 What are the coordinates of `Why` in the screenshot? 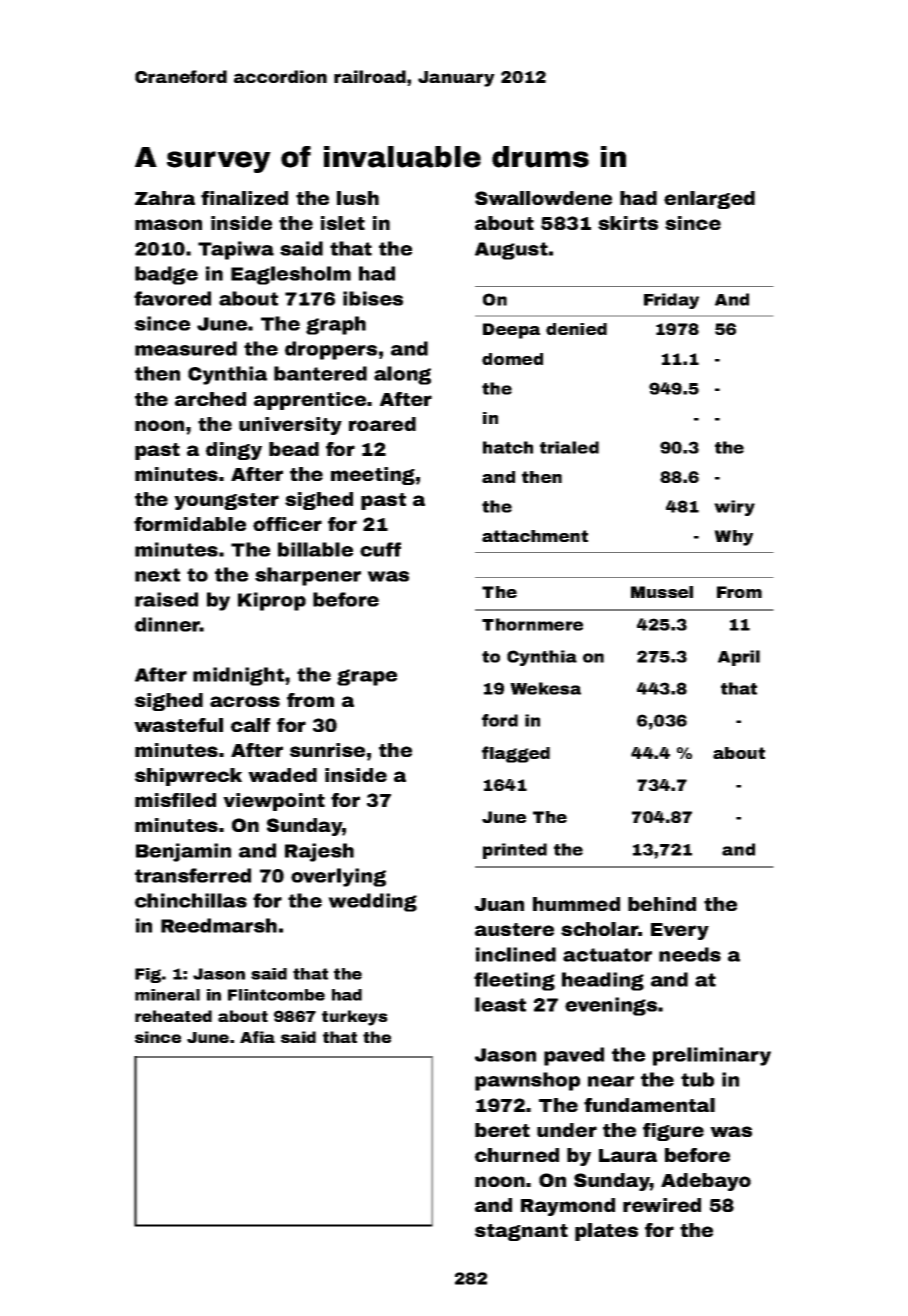 It's located at (733, 538).
